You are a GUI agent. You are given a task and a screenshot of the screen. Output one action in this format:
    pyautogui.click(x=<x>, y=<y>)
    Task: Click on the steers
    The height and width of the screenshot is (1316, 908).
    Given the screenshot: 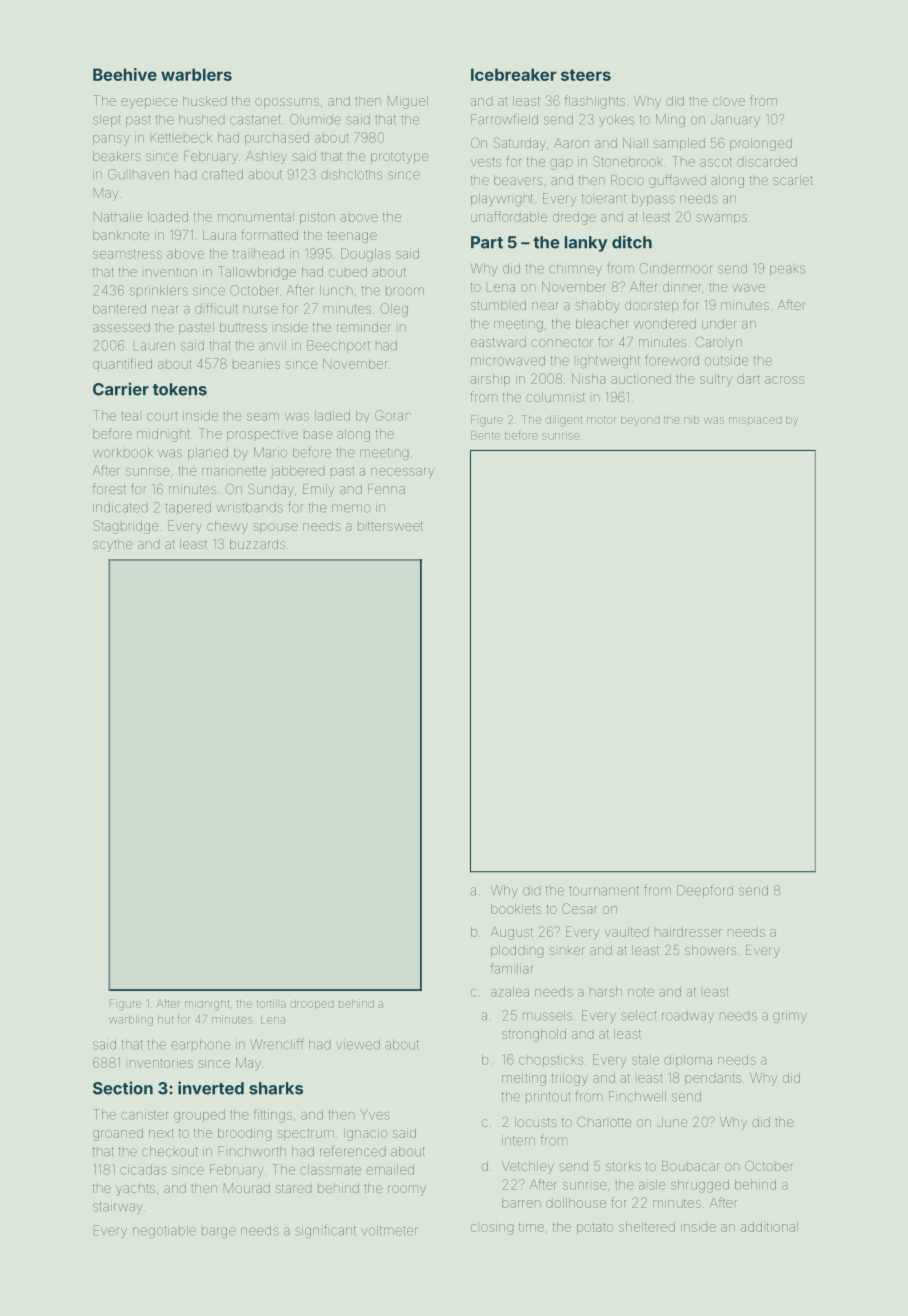 What is the action you would take?
    pyautogui.click(x=586, y=75)
